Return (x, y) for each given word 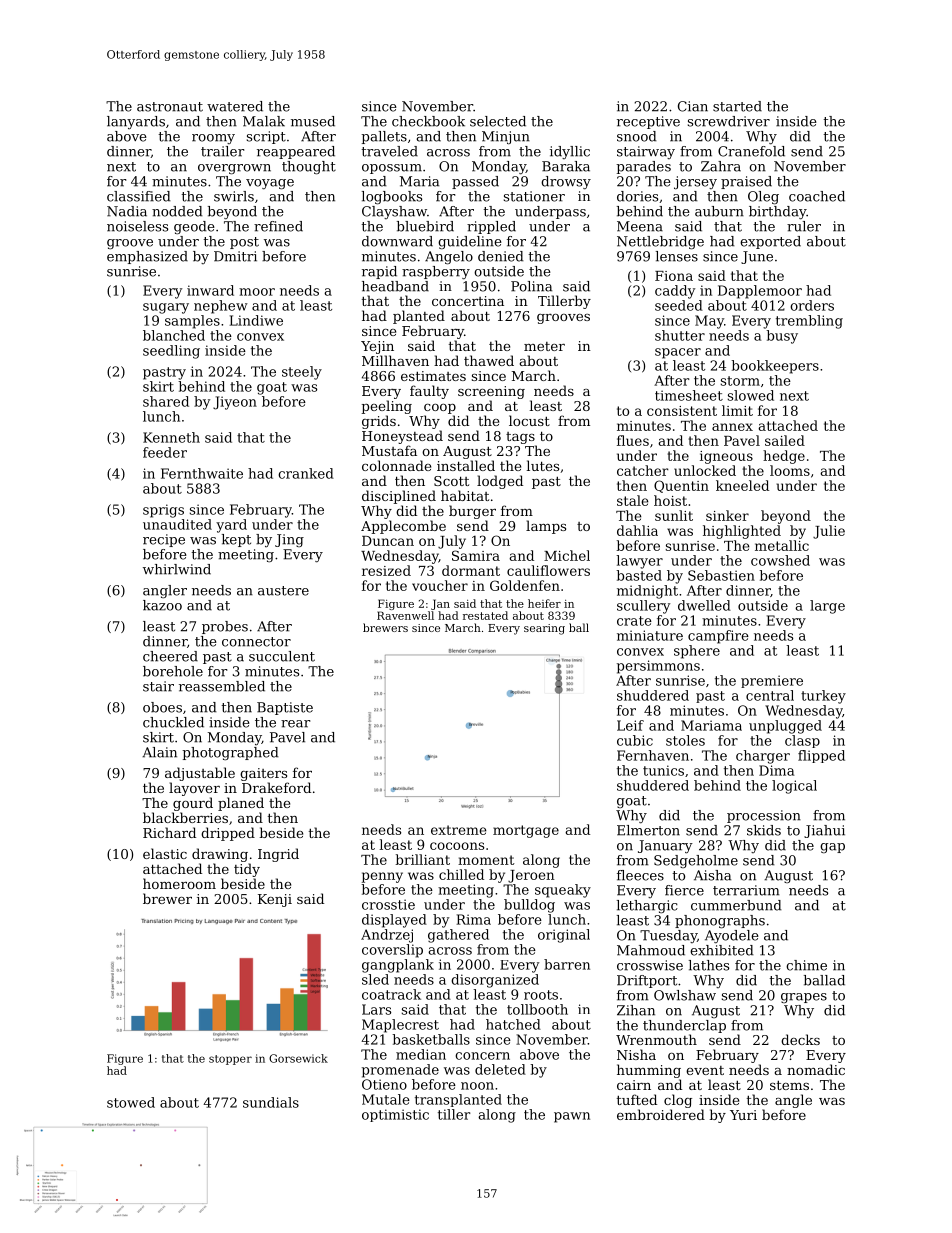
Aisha (712, 875)
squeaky (563, 891)
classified (139, 196)
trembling (809, 322)
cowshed (780, 560)
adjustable (200, 774)
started (737, 106)
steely (302, 373)
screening (491, 392)
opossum (392, 169)
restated (485, 615)
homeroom (179, 883)
